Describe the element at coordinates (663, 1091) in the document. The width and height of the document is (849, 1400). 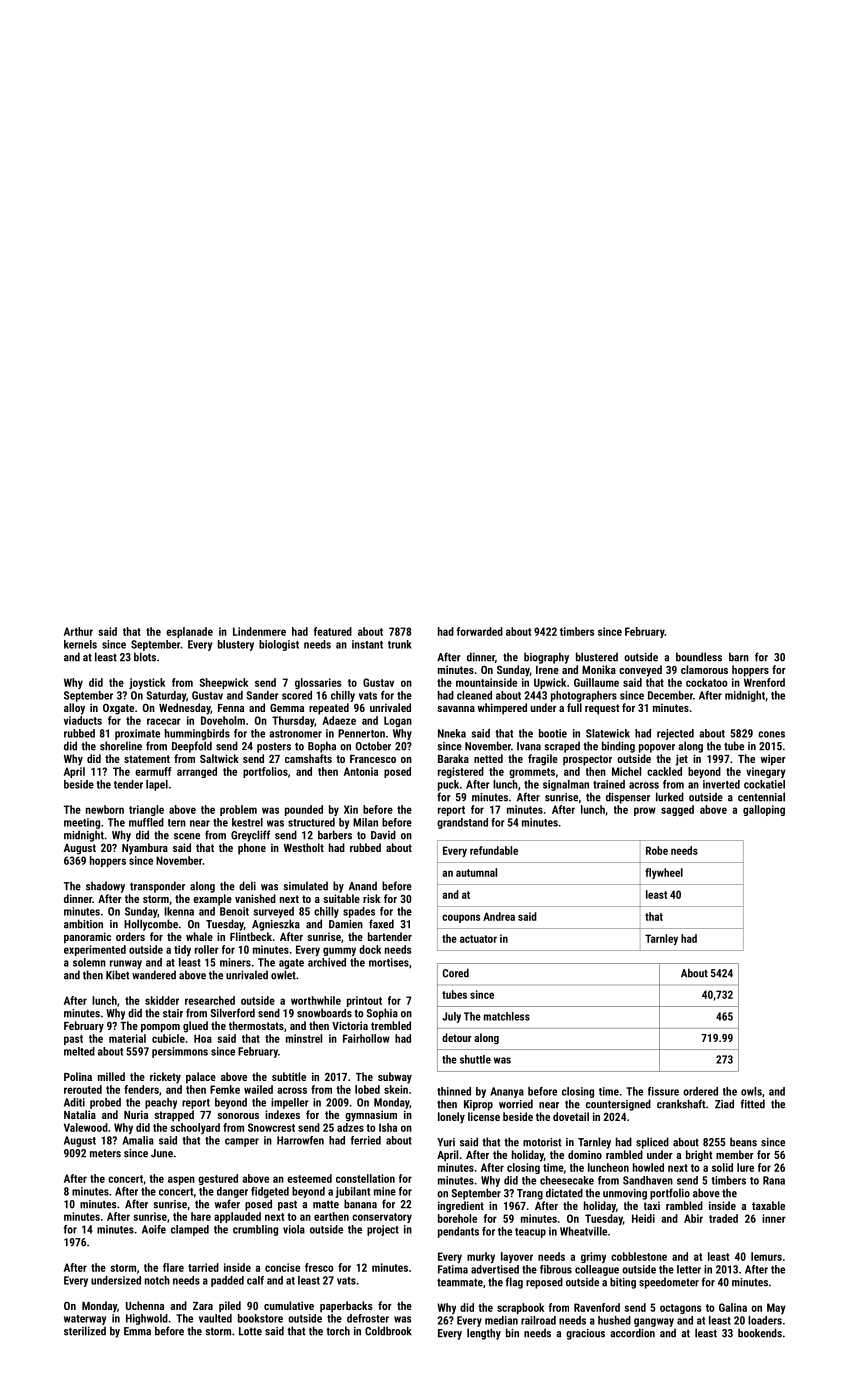
I see `fissure` at that location.
